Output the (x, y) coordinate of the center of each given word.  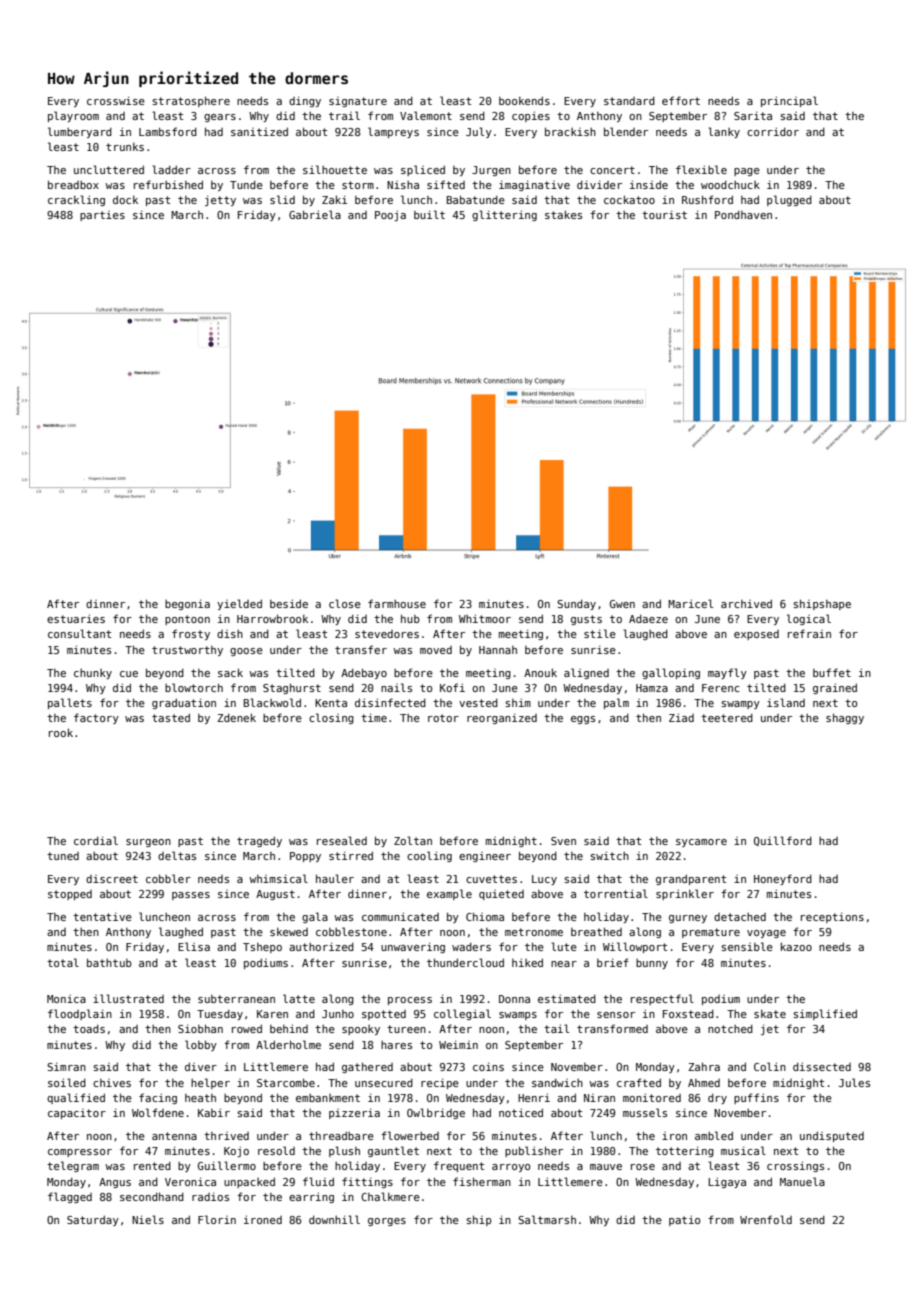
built (429, 214)
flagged (70, 1197)
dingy (305, 101)
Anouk (540, 672)
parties (102, 216)
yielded (239, 604)
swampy (740, 705)
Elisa (194, 946)
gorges (387, 1222)
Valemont (426, 115)
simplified (825, 1014)
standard (629, 100)
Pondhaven (743, 214)
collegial (462, 1014)
